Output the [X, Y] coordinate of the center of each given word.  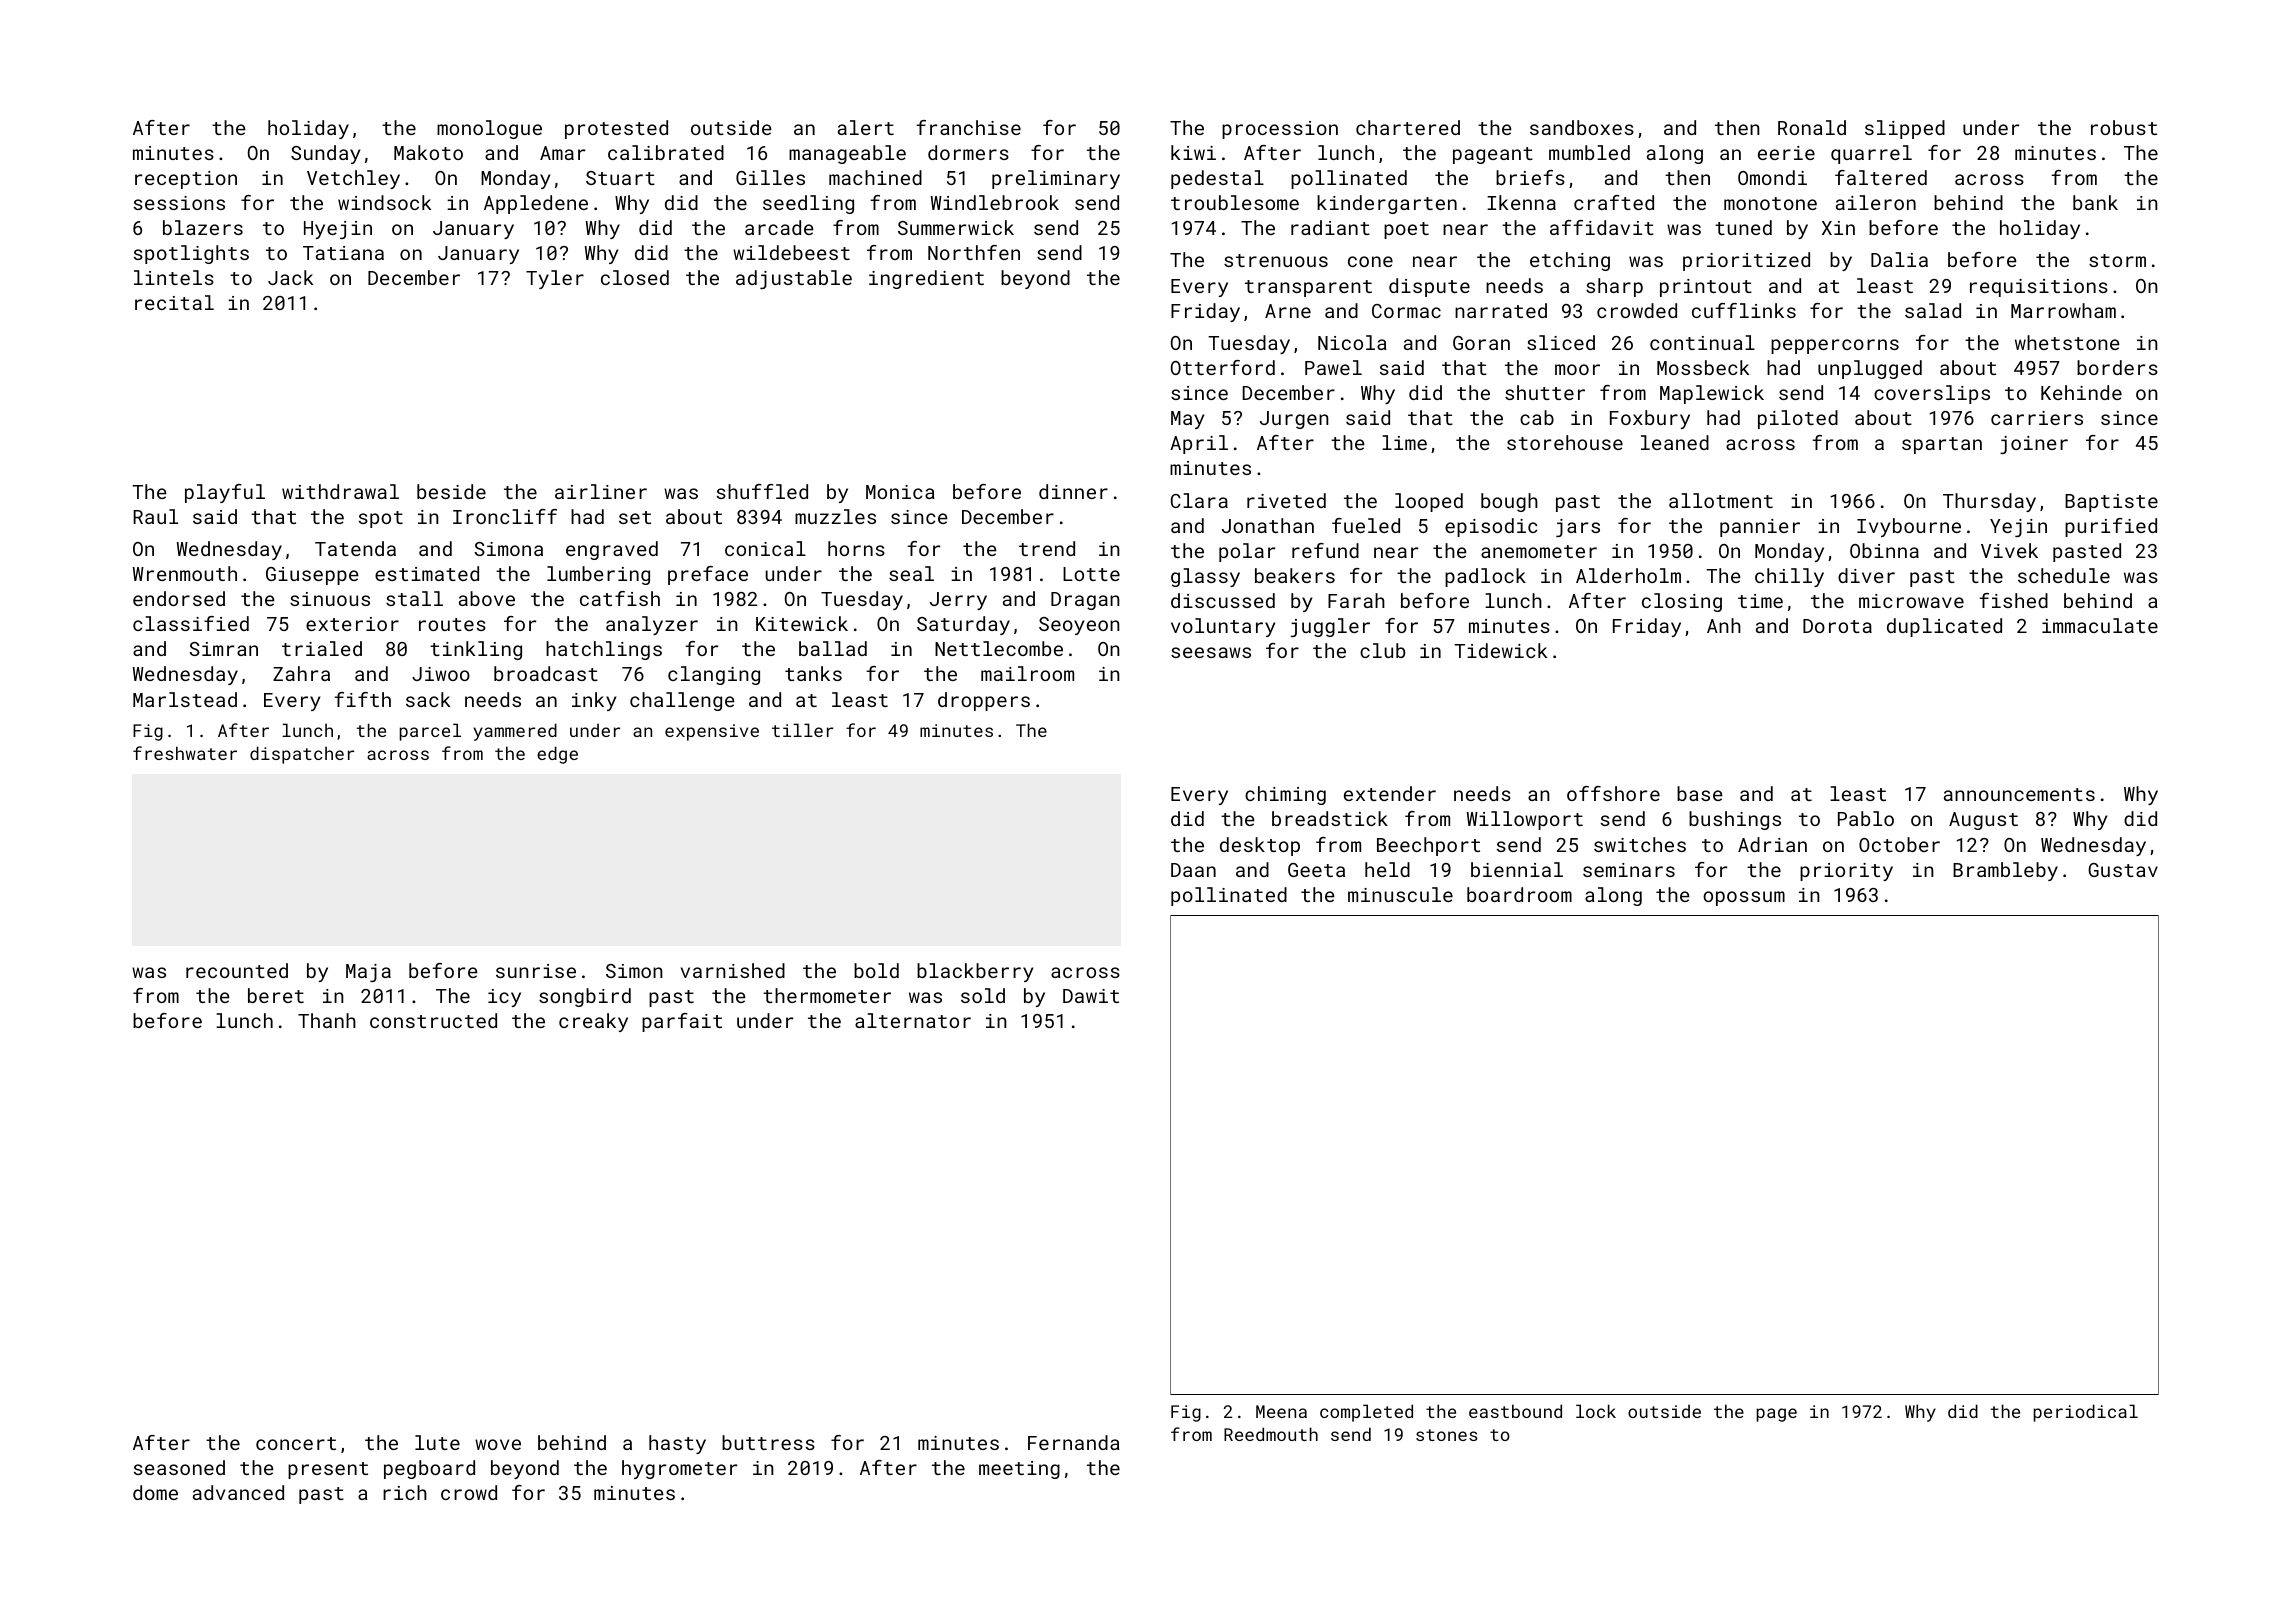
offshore [1613, 793]
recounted [237, 970]
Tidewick [1500, 650]
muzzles [835, 516]
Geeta [1316, 870]
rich [405, 1492]
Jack [290, 277]
